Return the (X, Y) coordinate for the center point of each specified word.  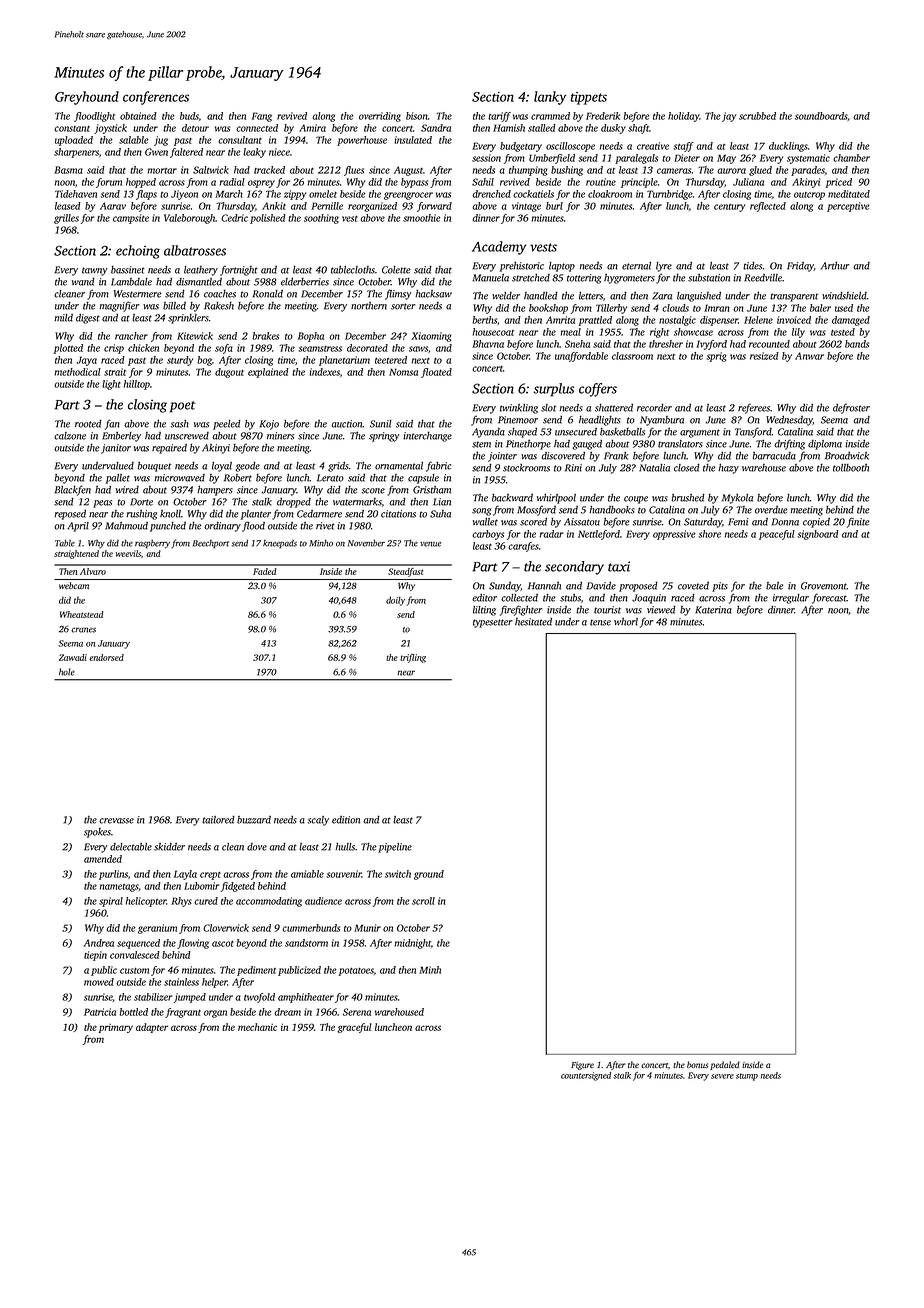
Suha (440, 514)
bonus (697, 1064)
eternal (636, 266)
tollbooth (851, 468)
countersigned (586, 1076)
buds (189, 116)
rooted (88, 424)
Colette (396, 270)
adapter (152, 1028)
